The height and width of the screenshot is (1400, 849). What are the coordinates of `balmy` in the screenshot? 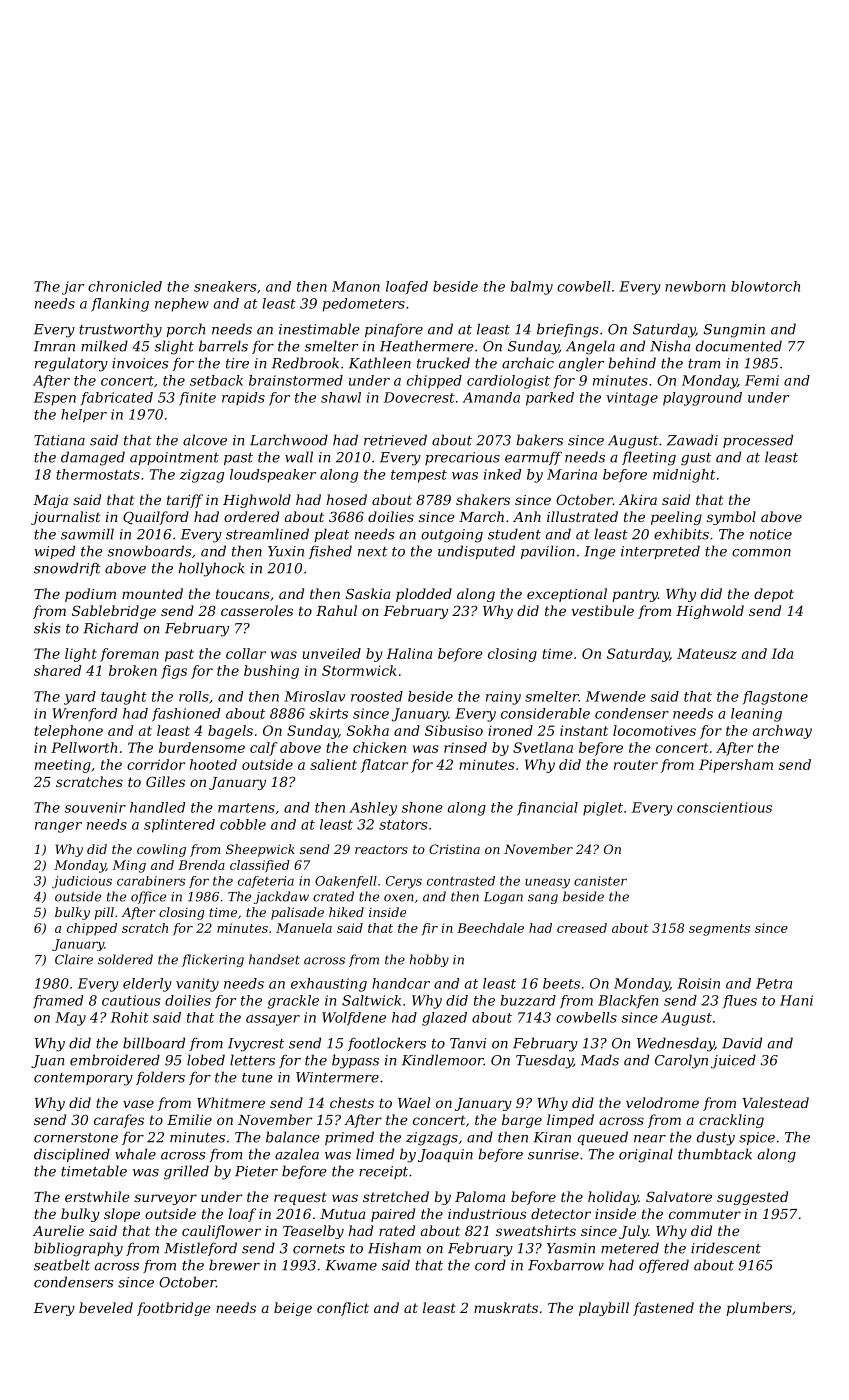 It's located at (532, 288).
